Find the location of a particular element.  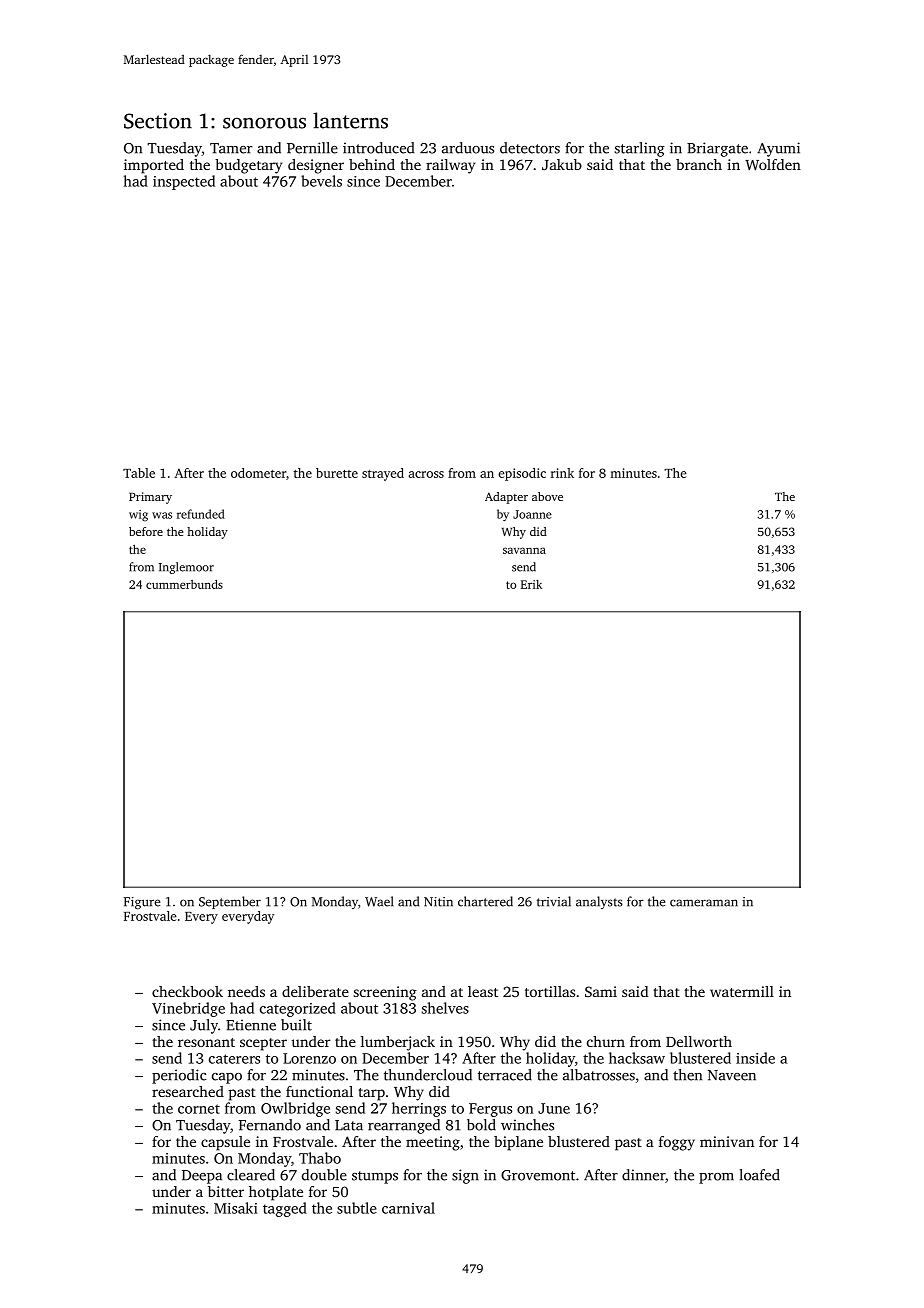

September is located at coordinates (230, 902).
